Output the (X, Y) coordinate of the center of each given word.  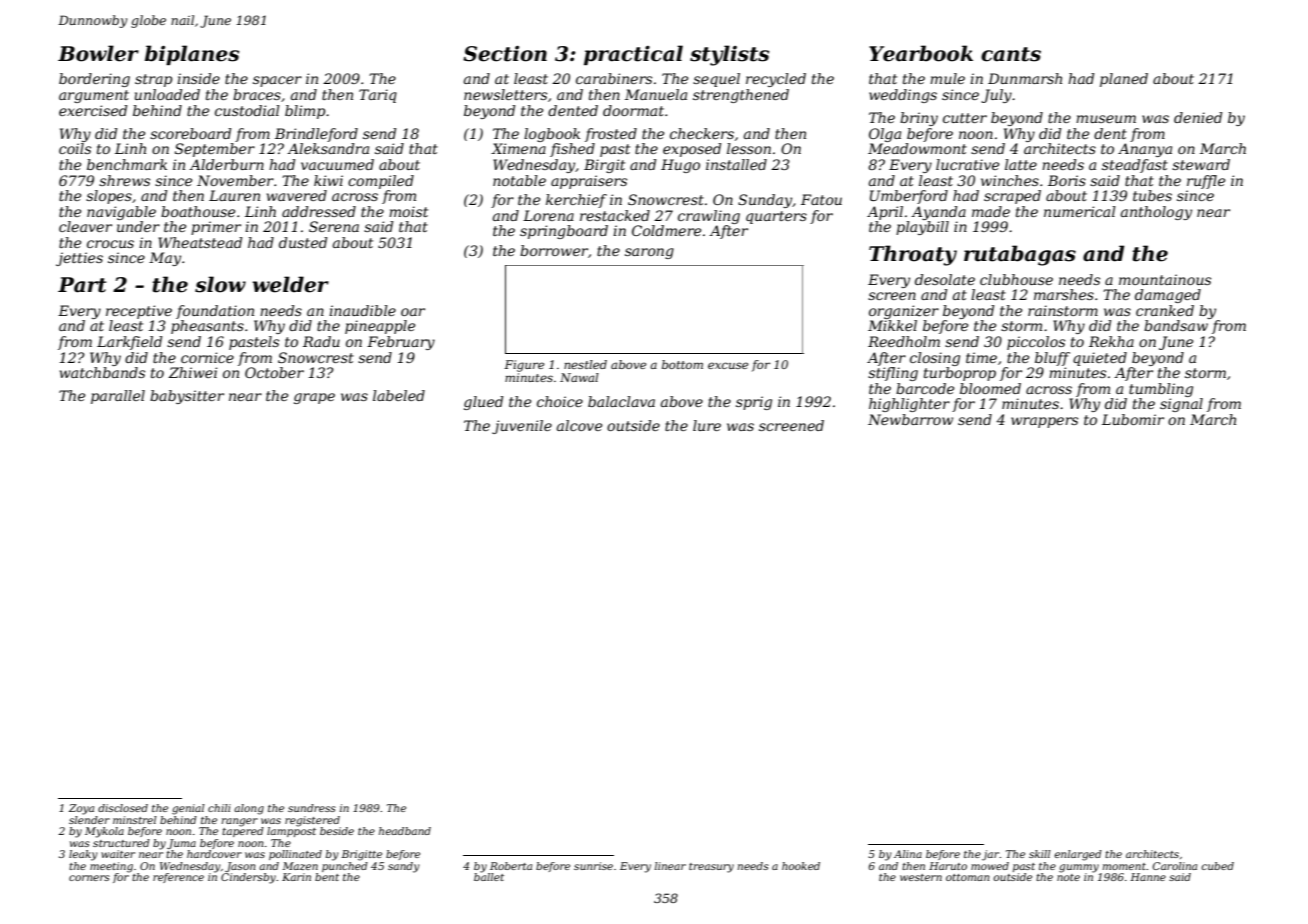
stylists (729, 55)
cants (1011, 54)
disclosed (123, 808)
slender (89, 820)
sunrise (593, 866)
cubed (1217, 866)
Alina (908, 854)
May (165, 259)
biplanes (192, 55)
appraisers (589, 182)
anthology (1156, 213)
